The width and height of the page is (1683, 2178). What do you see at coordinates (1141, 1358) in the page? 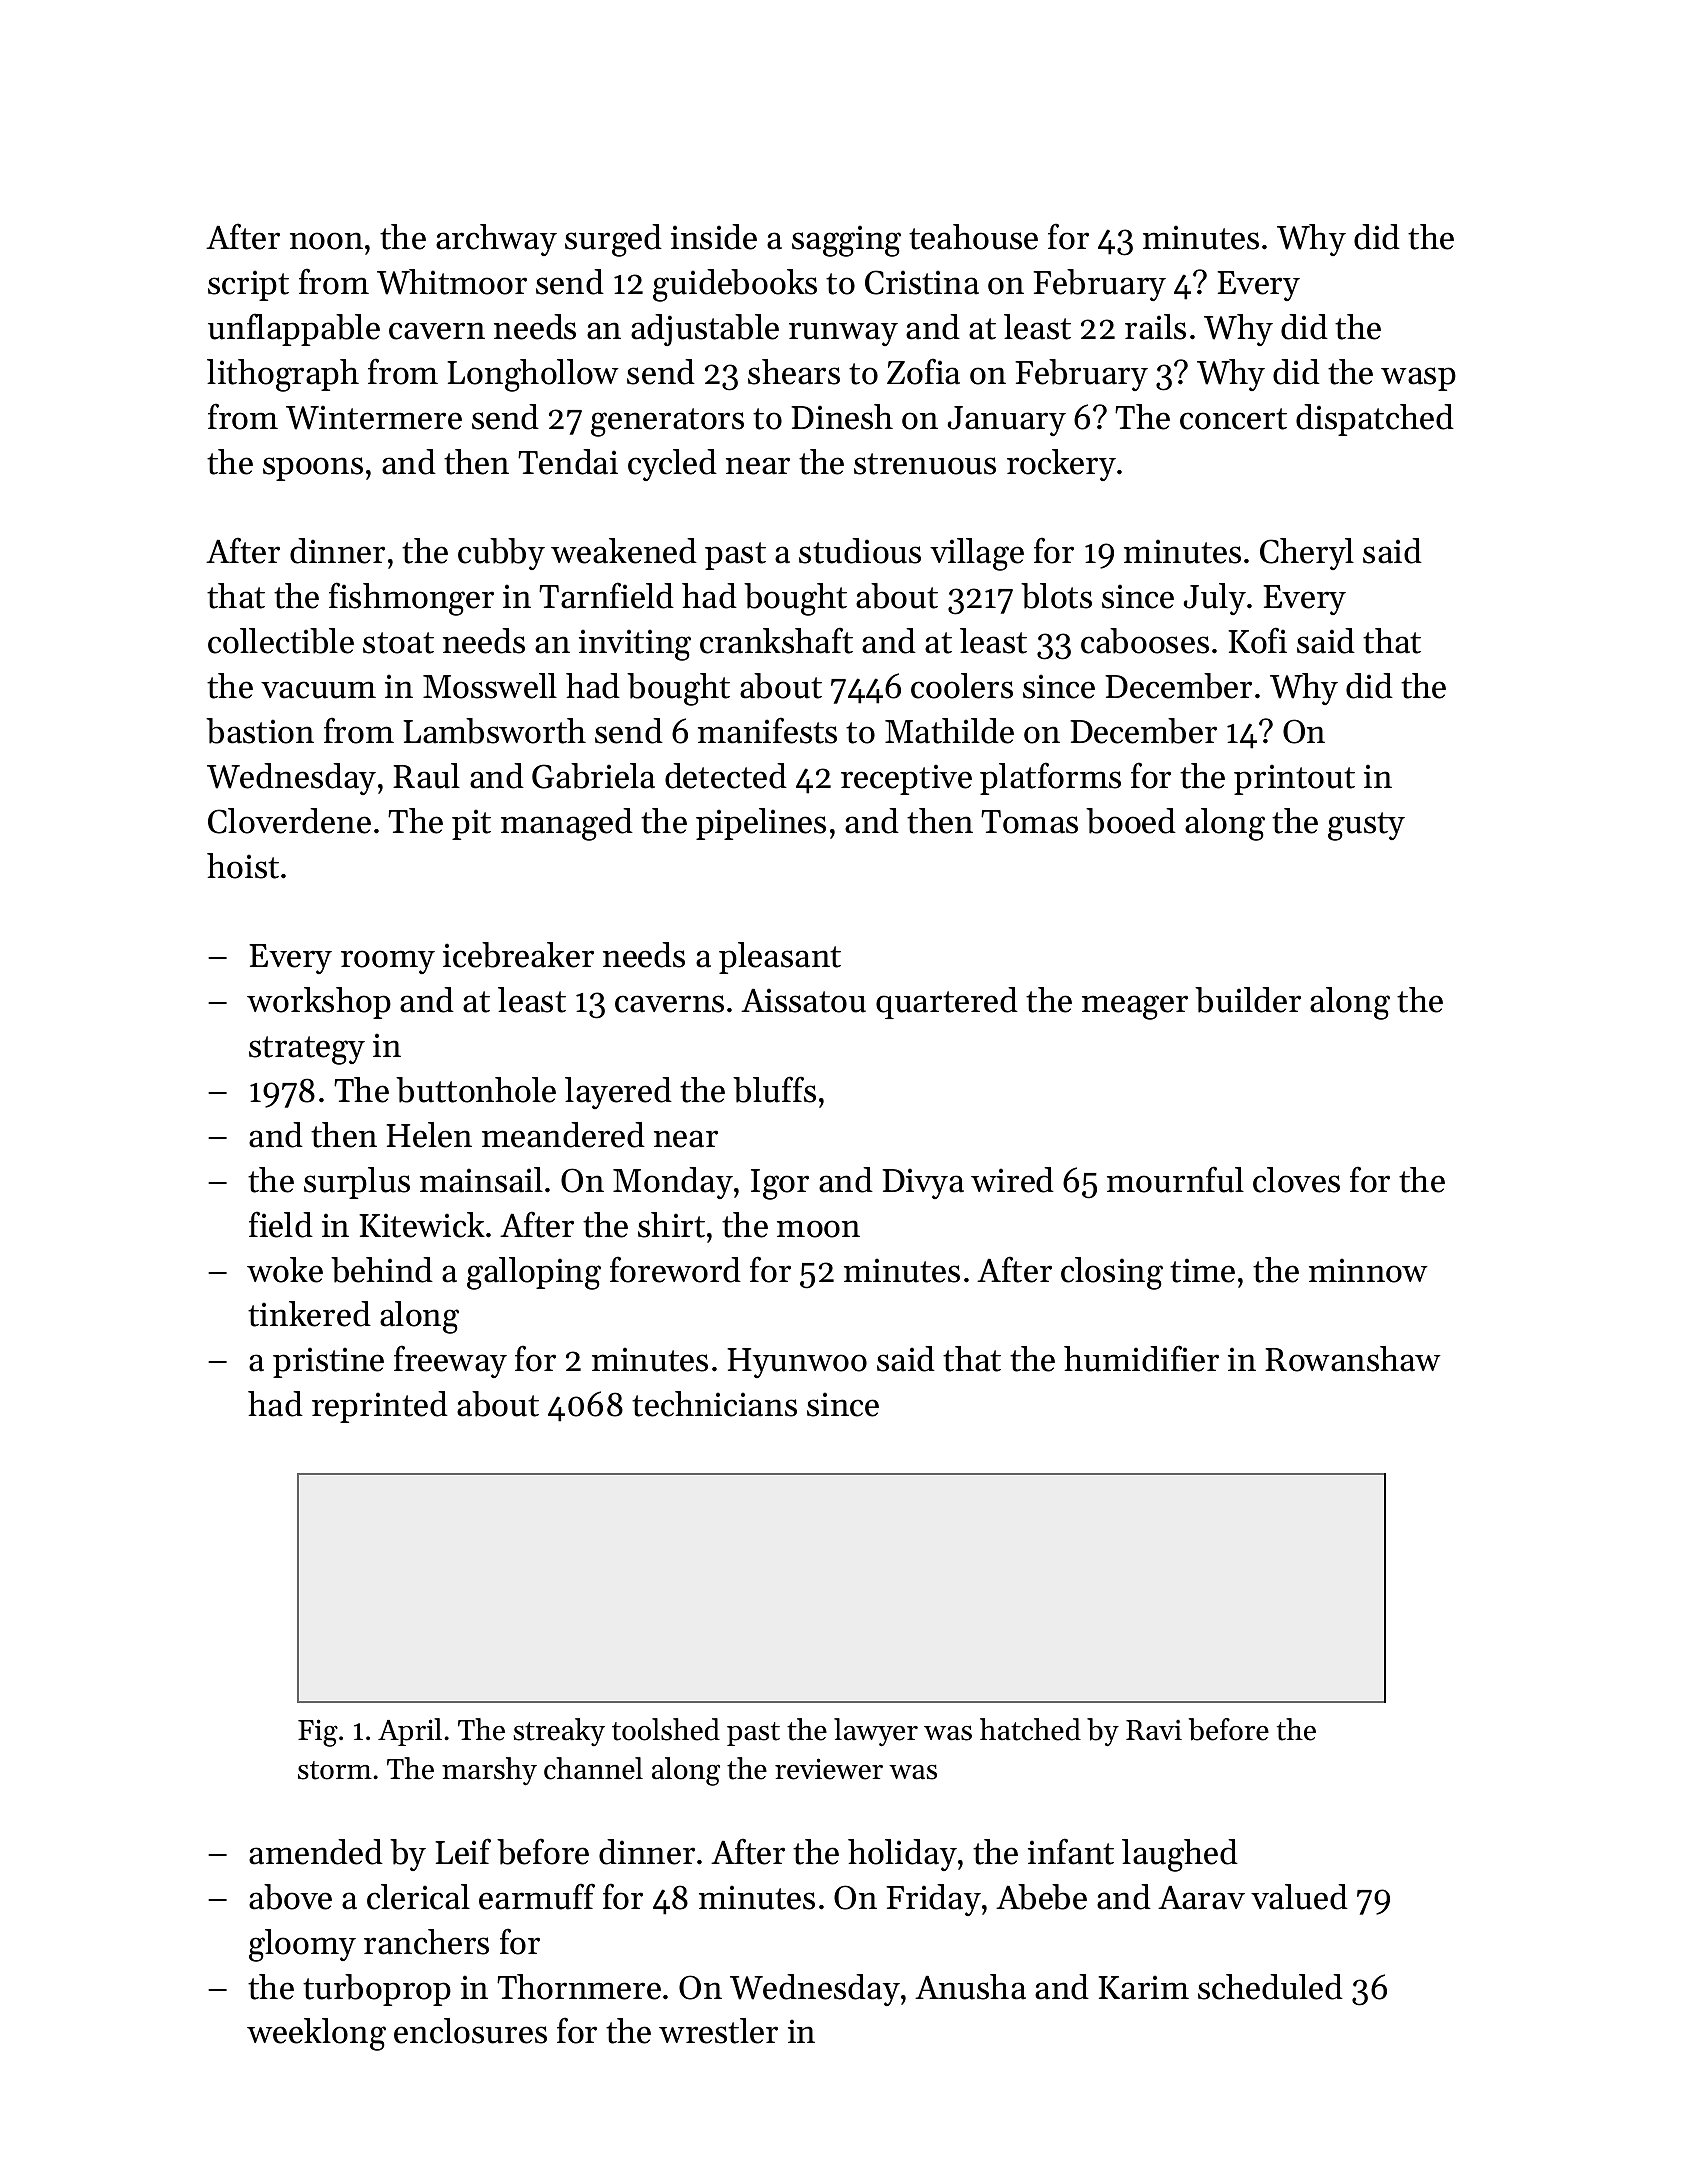
I see `humidifier` at bounding box center [1141, 1358].
